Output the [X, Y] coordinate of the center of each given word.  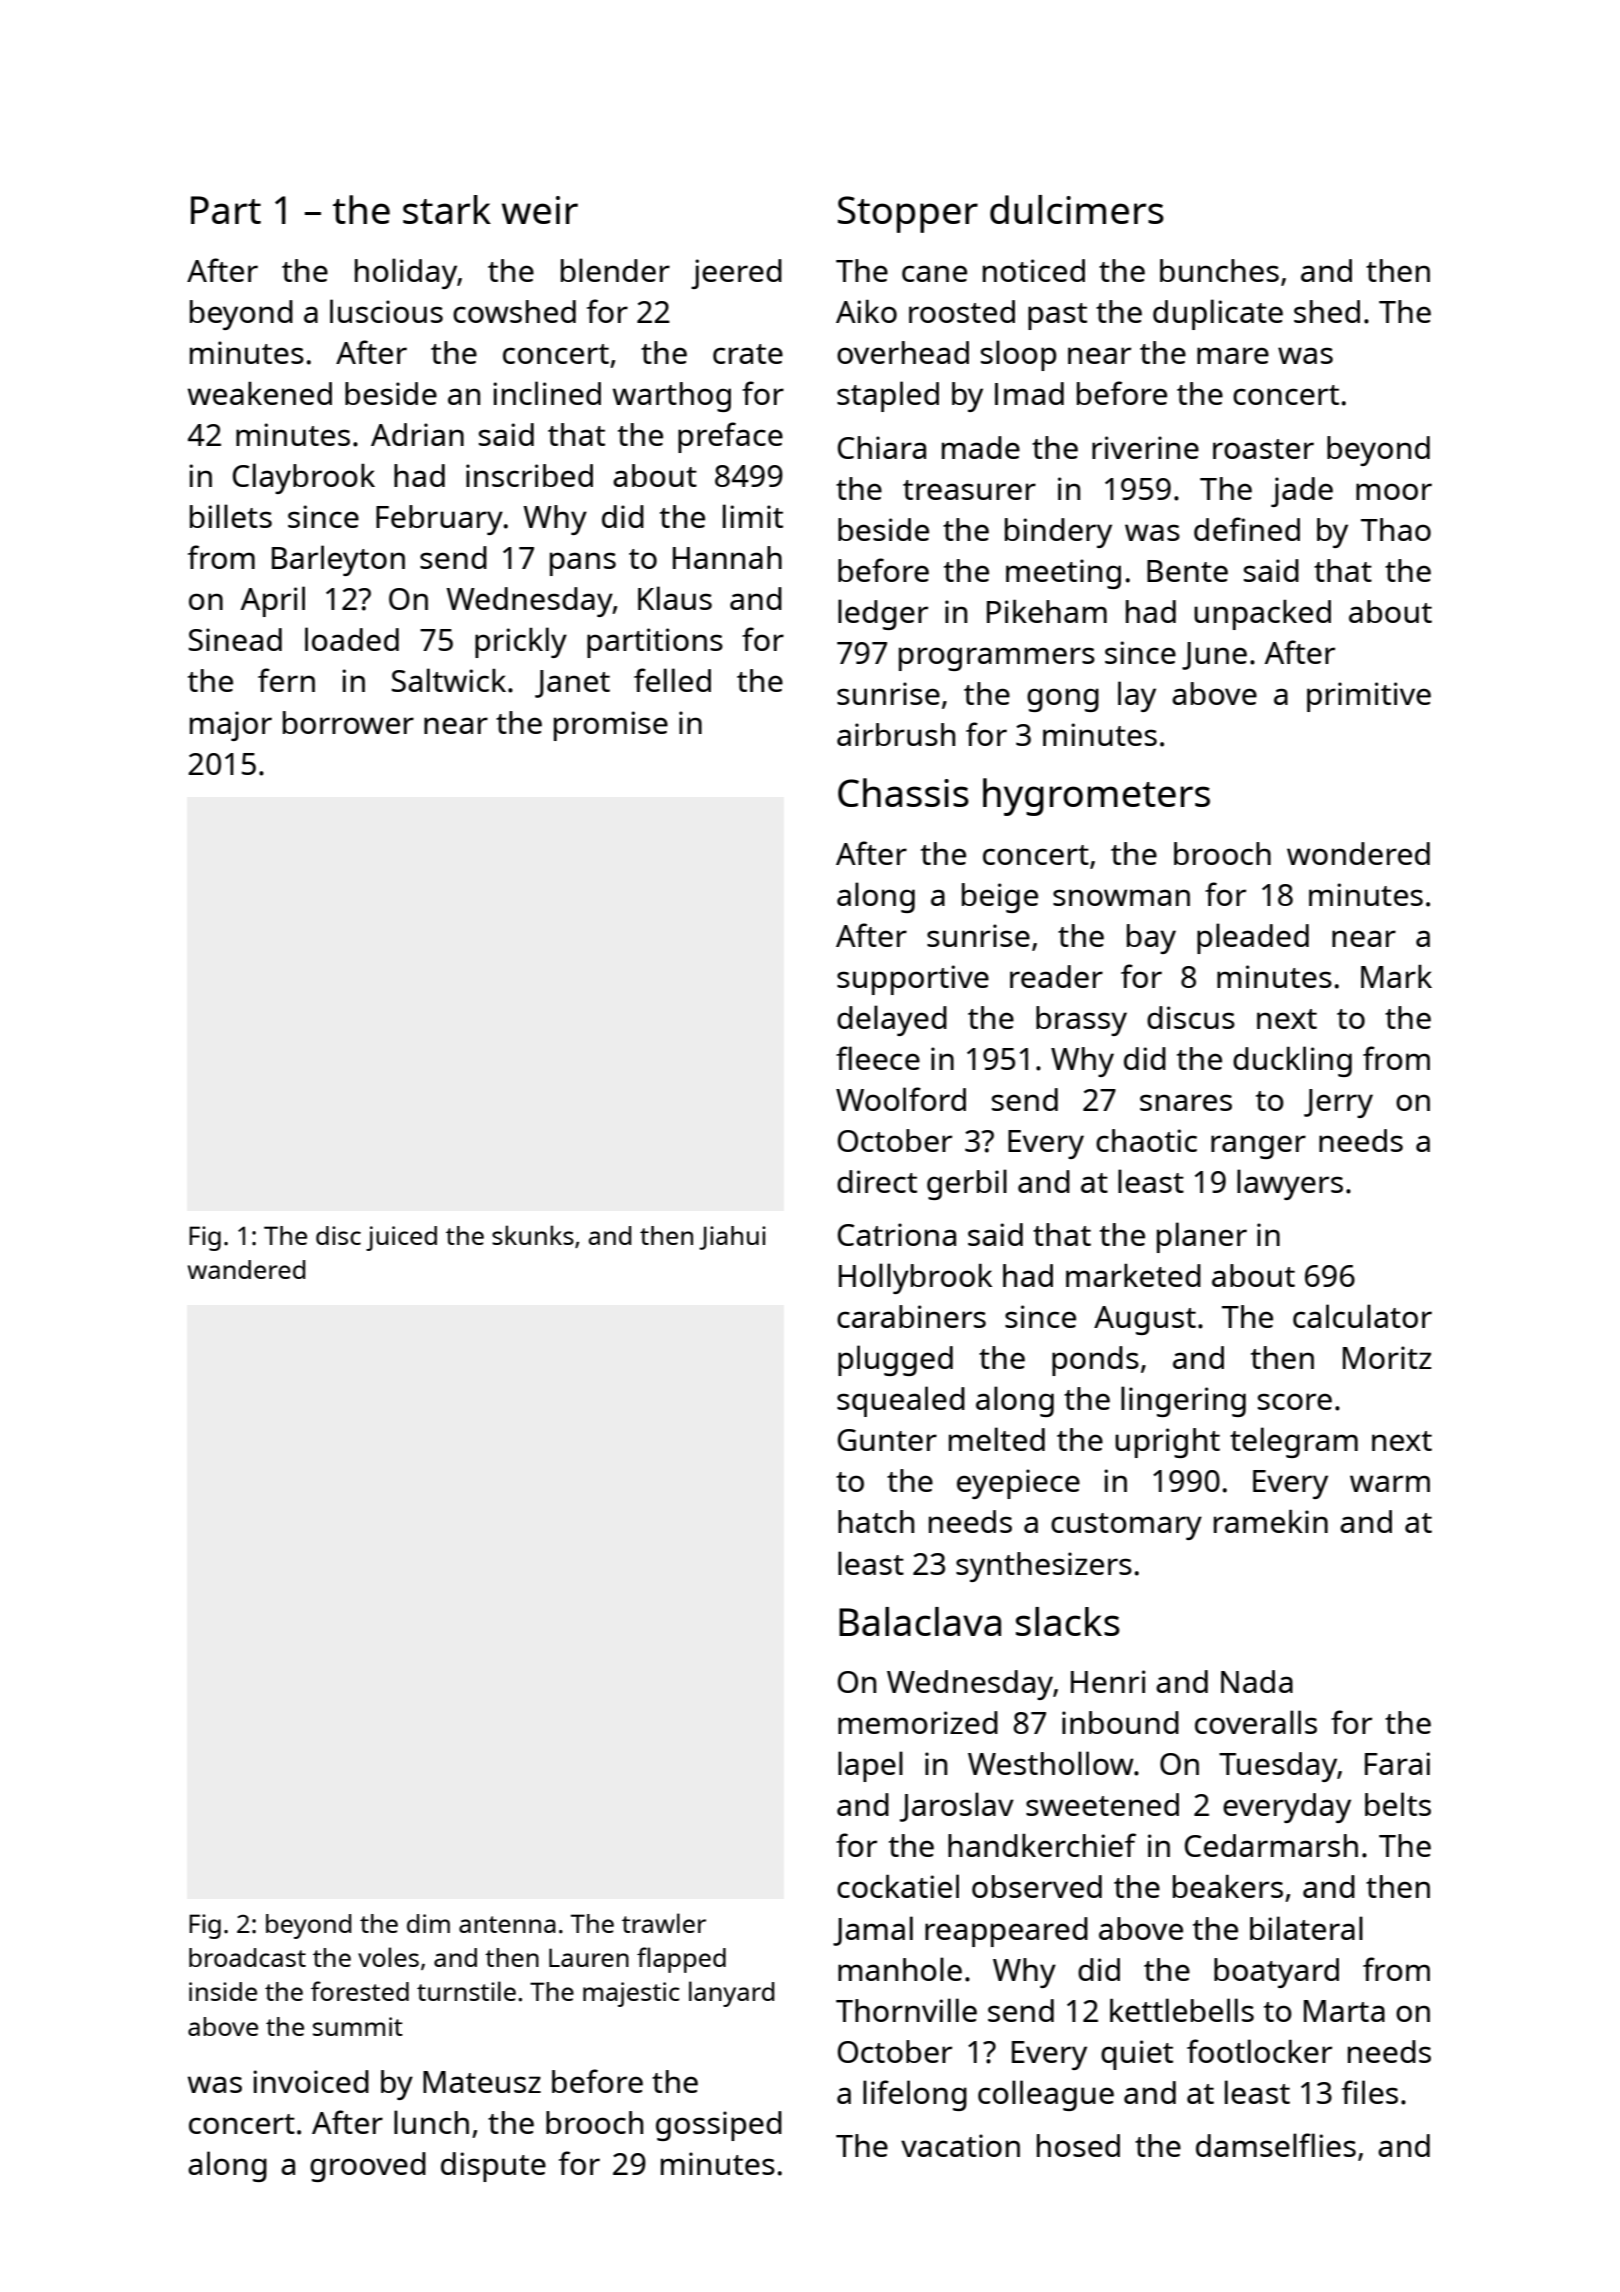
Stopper [908, 214]
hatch [876, 1521]
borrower [348, 722]
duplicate [1218, 314]
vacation [960, 2145]
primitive [1369, 697]
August [1145, 1320]
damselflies [1276, 2145]
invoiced [311, 2081]
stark [447, 209]
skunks [533, 1235]
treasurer [969, 490]
